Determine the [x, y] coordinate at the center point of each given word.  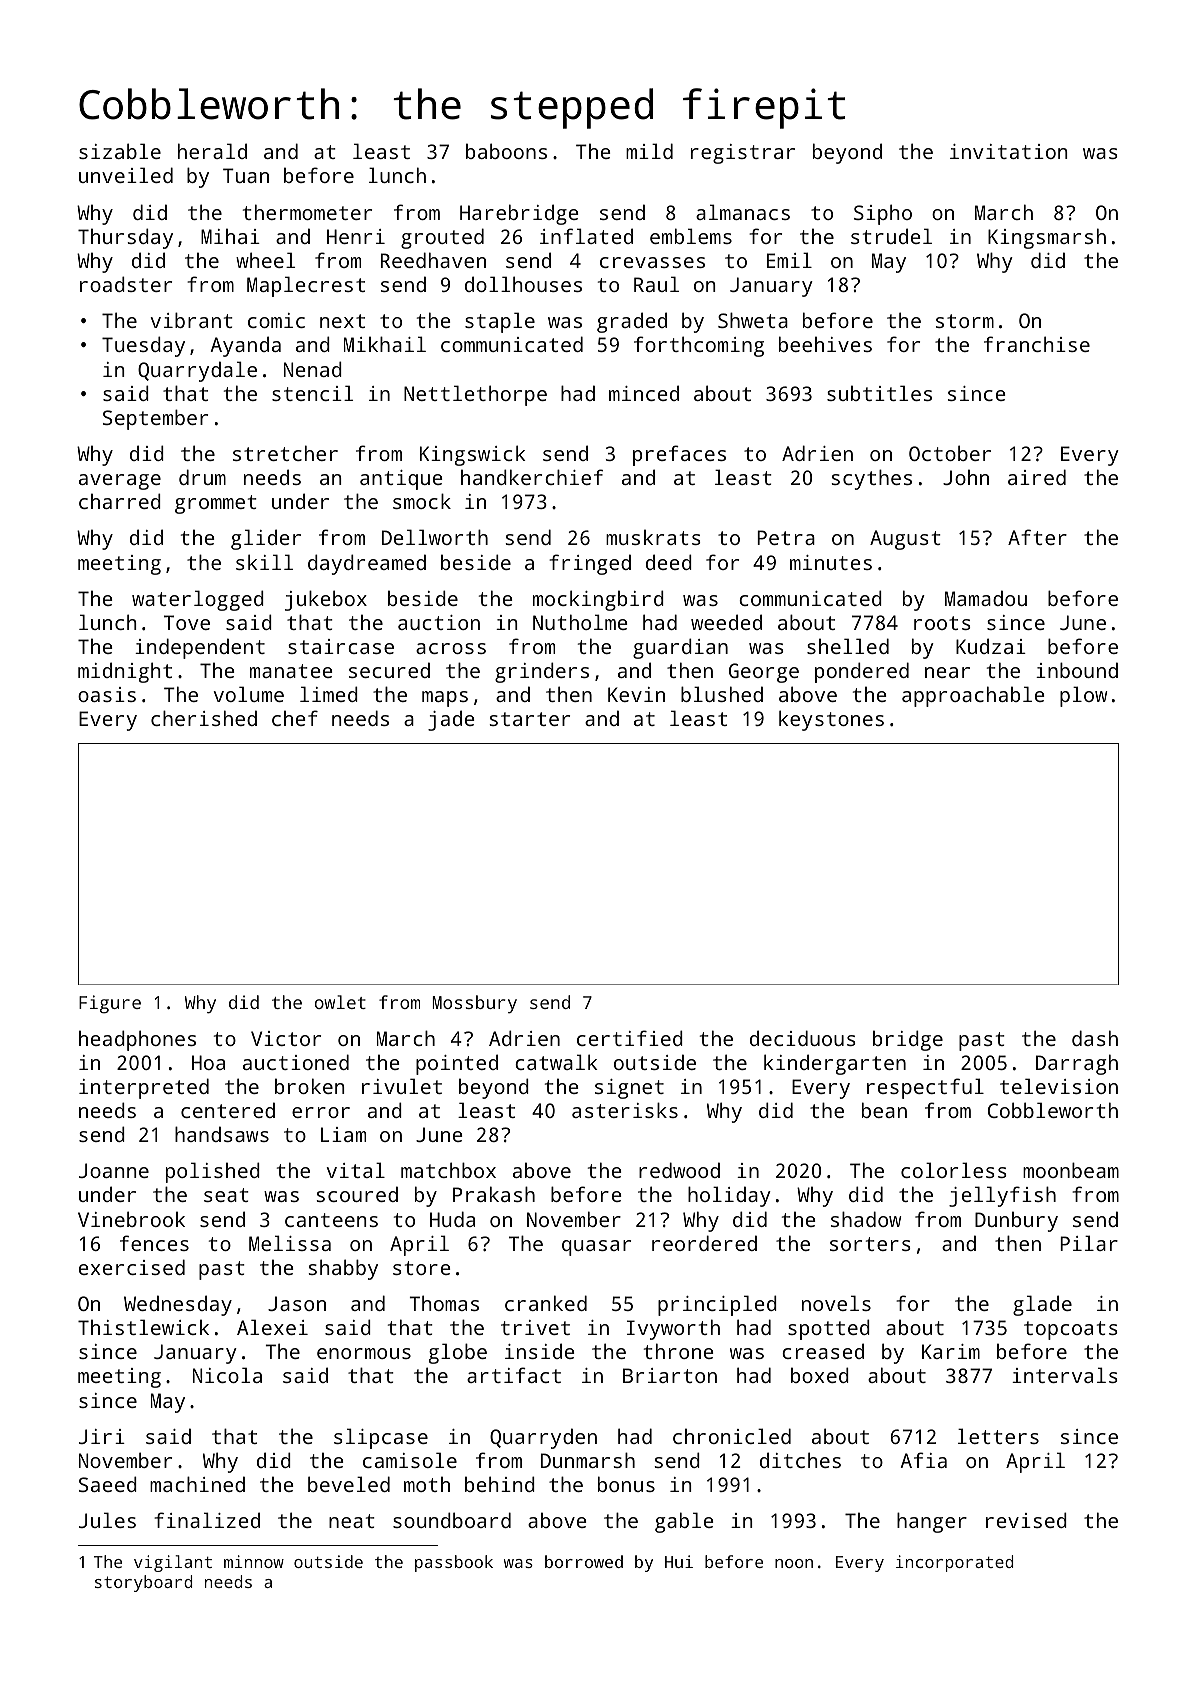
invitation [1009, 151]
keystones [831, 720]
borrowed [584, 1561]
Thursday [125, 238]
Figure [110, 1004]
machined [197, 1484]
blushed [722, 694]
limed [329, 694]
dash [1095, 1038]
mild [649, 151]
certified [630, 1038]
